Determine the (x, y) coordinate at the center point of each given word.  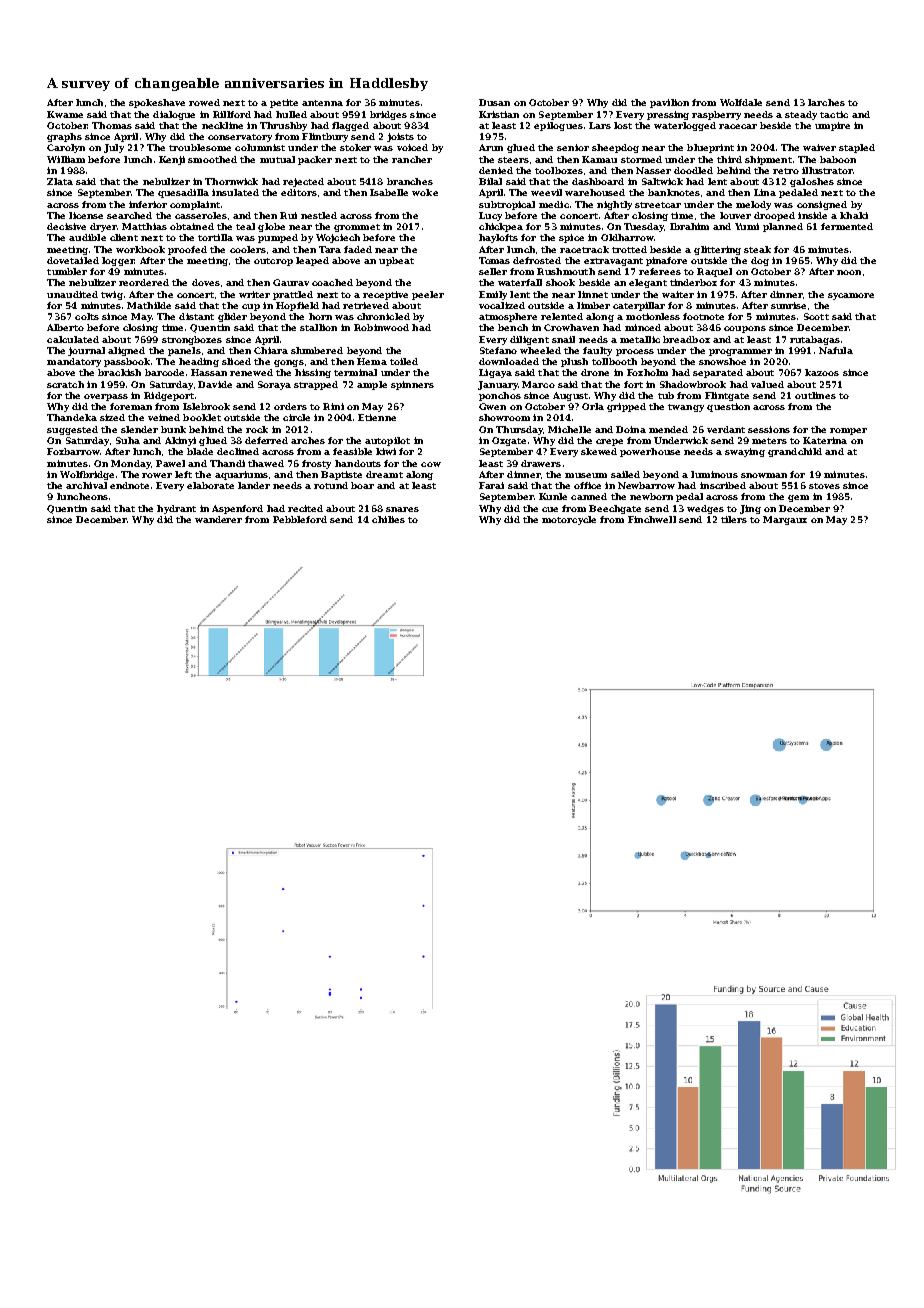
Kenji (172, 160)
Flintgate (727, 396)
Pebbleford (300, 519)
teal (245, 226)
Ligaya (495, 373)
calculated (73, 339)
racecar (738, 126)
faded (358, 249)
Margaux (785, 520)
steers (513, 160)
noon (849, 272)
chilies (388, 519)
